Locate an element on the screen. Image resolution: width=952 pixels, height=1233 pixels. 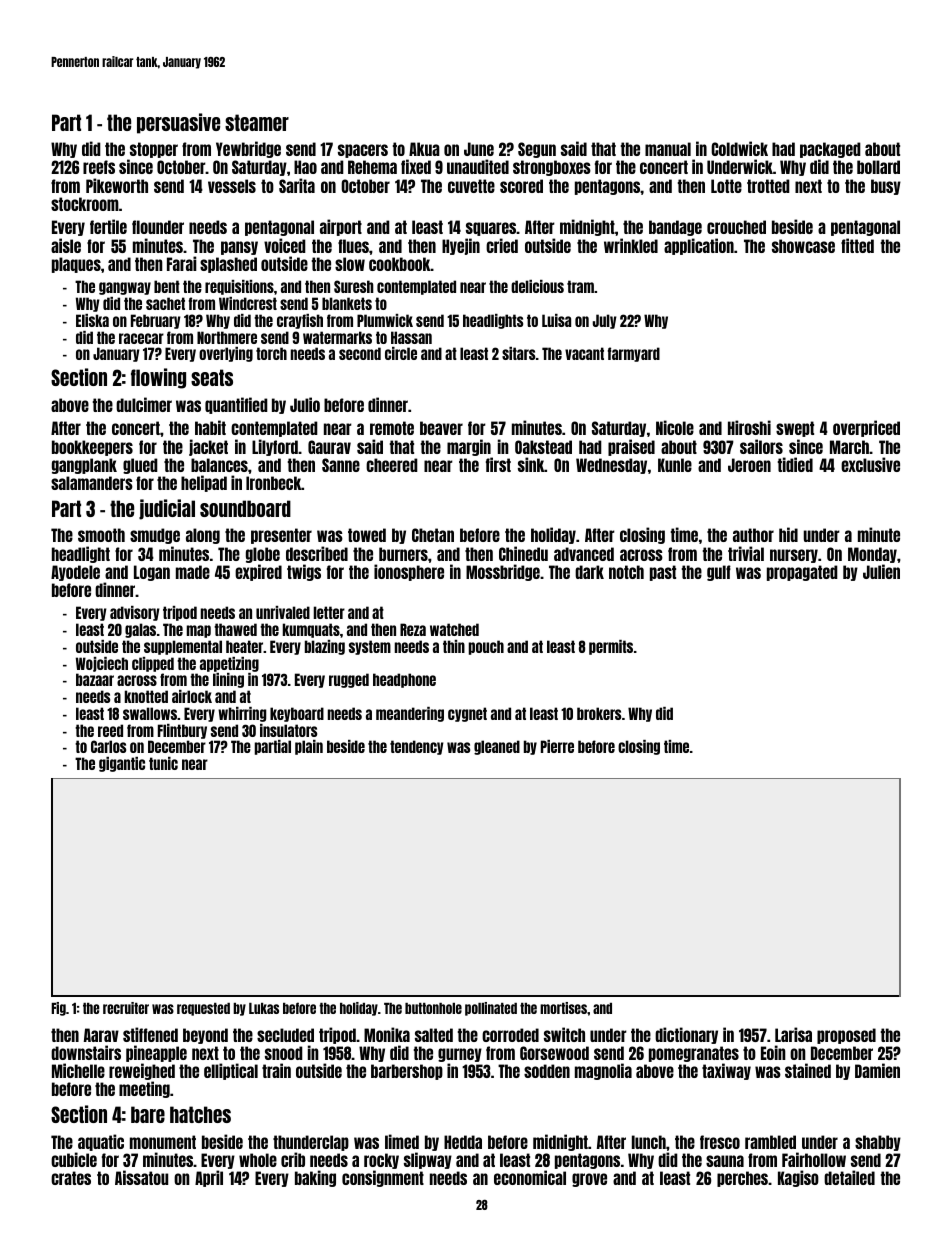
persuasive is located at coordinates (178, 123).
